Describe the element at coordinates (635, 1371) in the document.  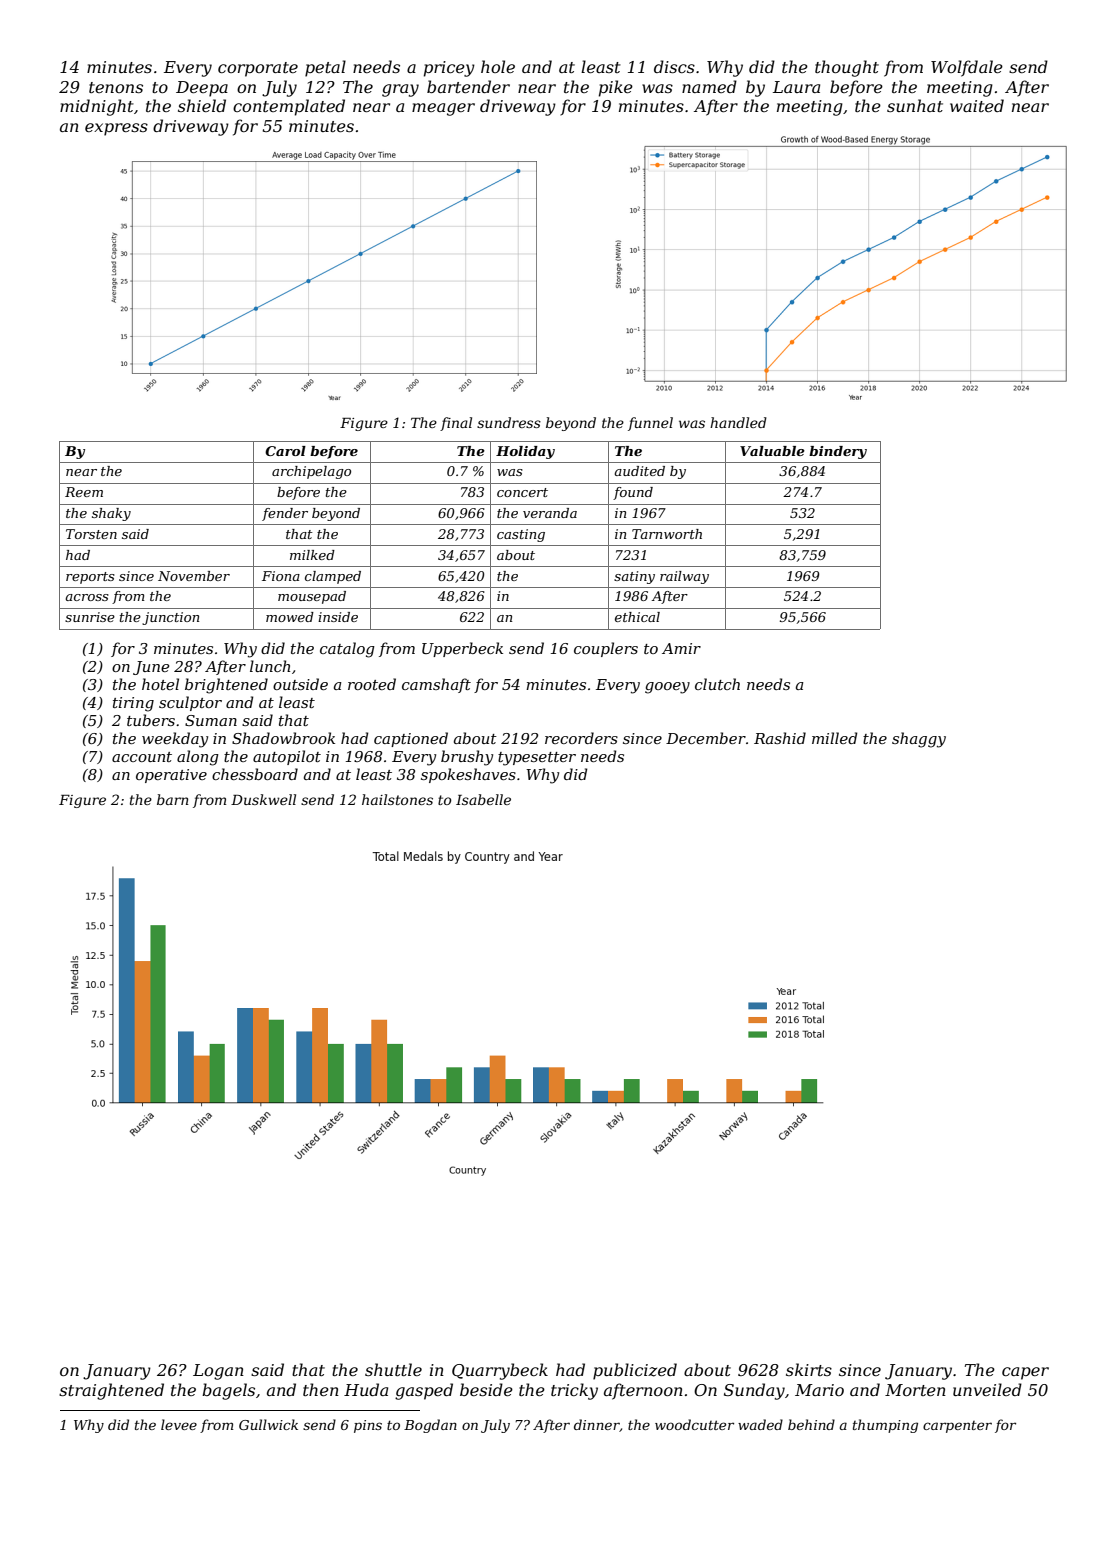
I see `publicized` at that location.
